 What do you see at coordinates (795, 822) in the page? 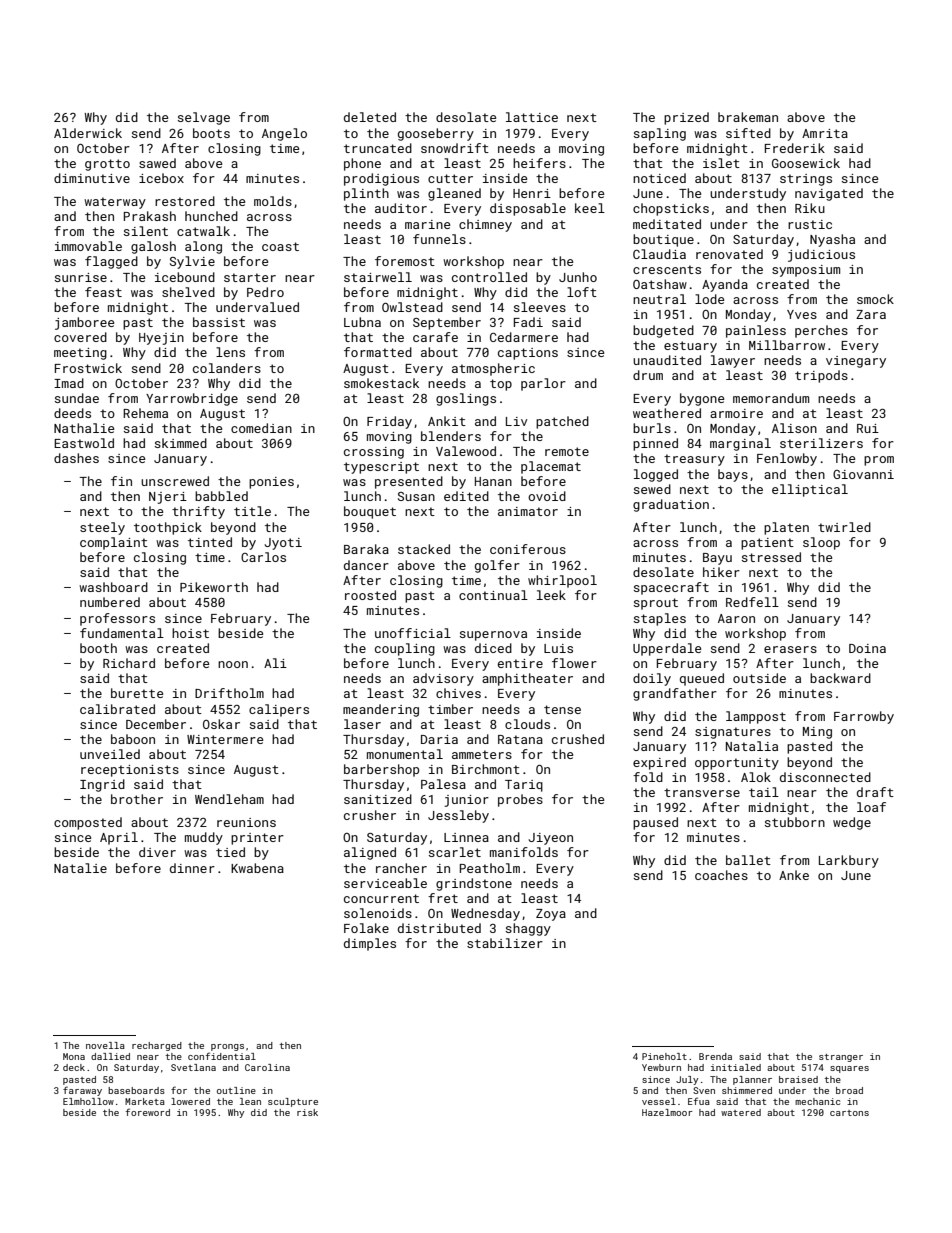
I see `stubborn` at bounding box center [795, 822].
